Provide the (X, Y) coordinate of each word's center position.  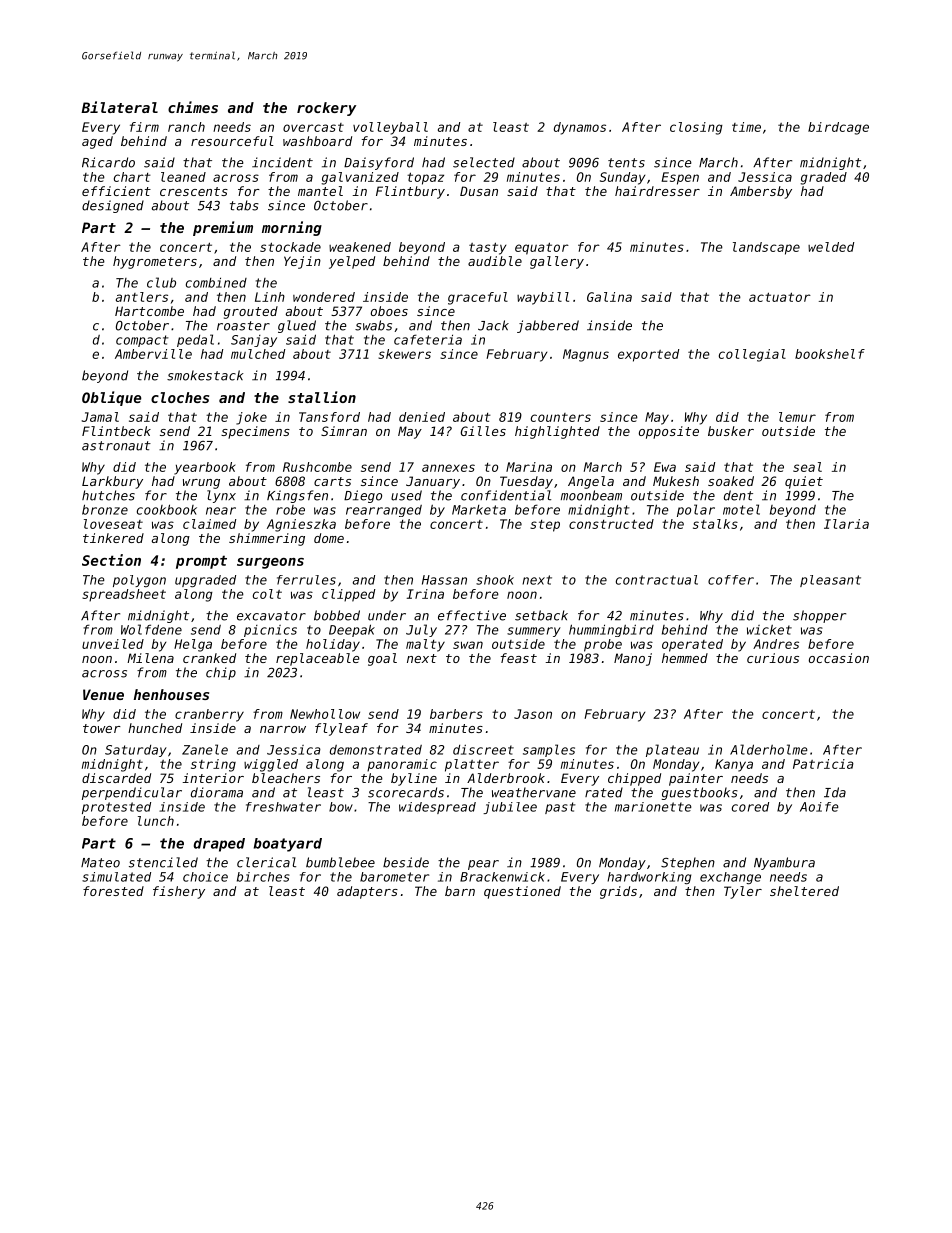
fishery (179, 892)
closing (696, 128)
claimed (209, 524)
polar (696, 510)
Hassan (444, 580)
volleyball (390, 128)
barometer (394, 877)
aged (97, 142)
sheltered (804, 891)
